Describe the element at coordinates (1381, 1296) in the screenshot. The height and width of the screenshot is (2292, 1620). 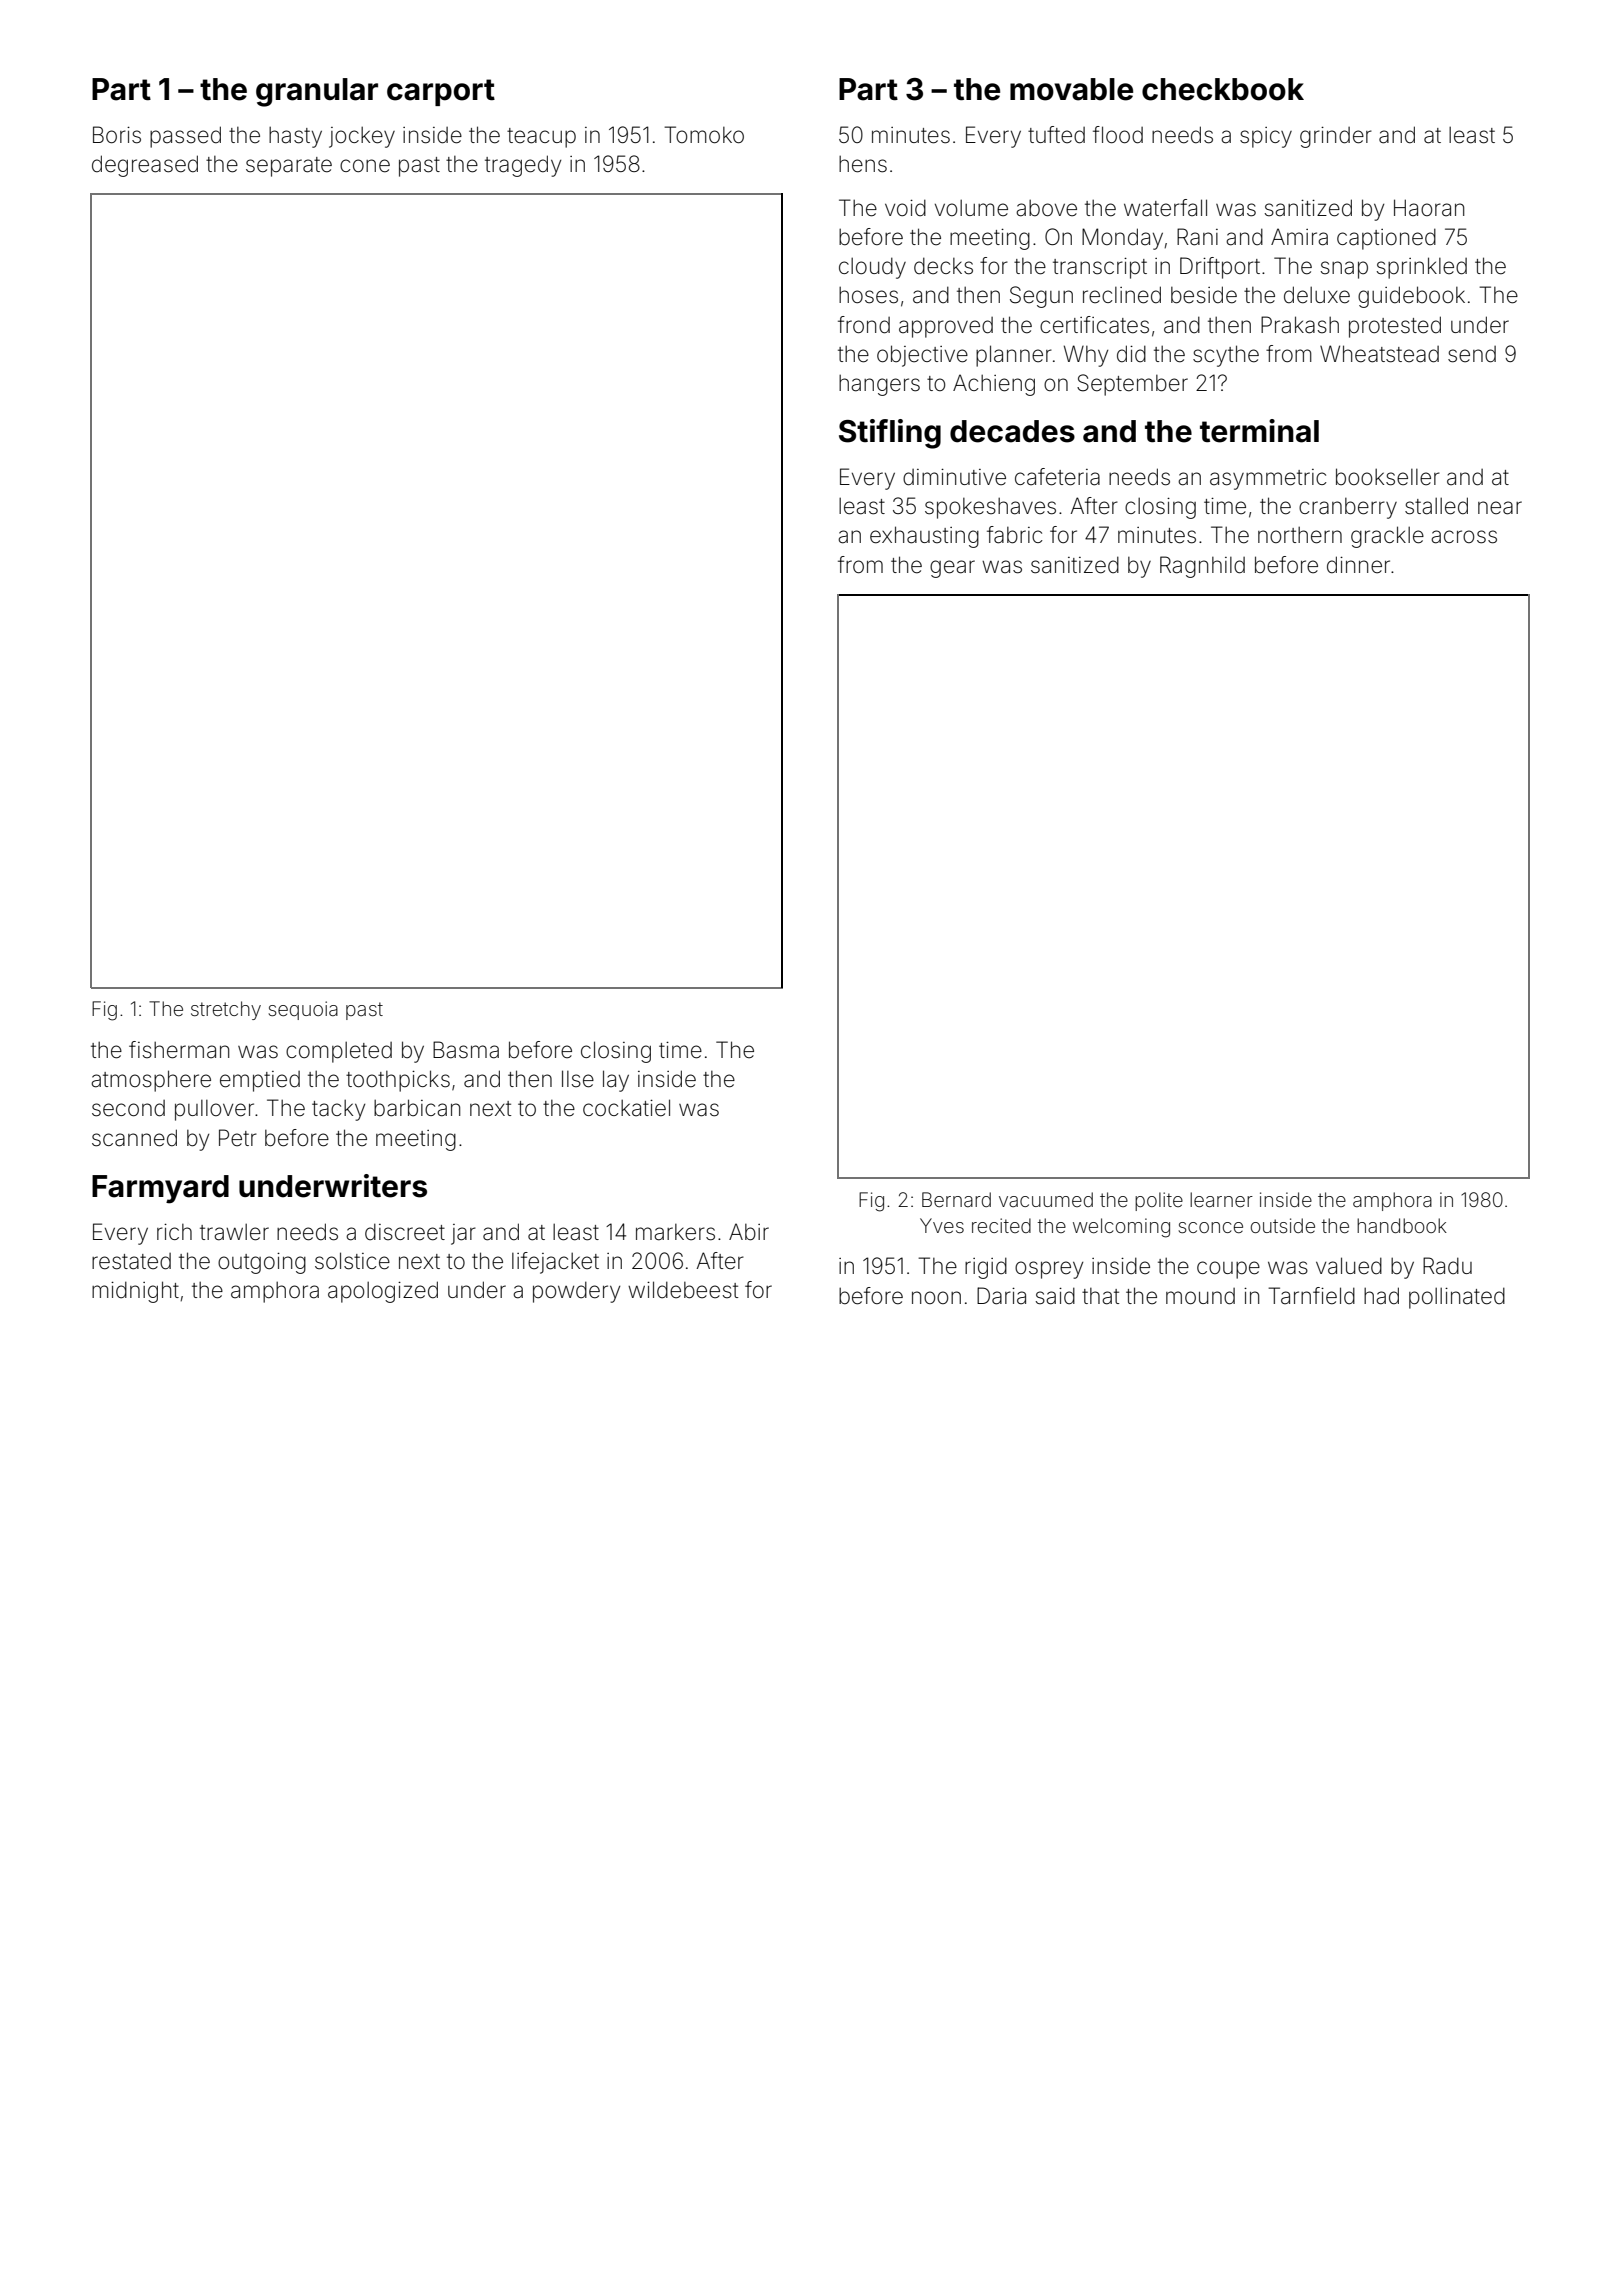
I see `had` at that location.
